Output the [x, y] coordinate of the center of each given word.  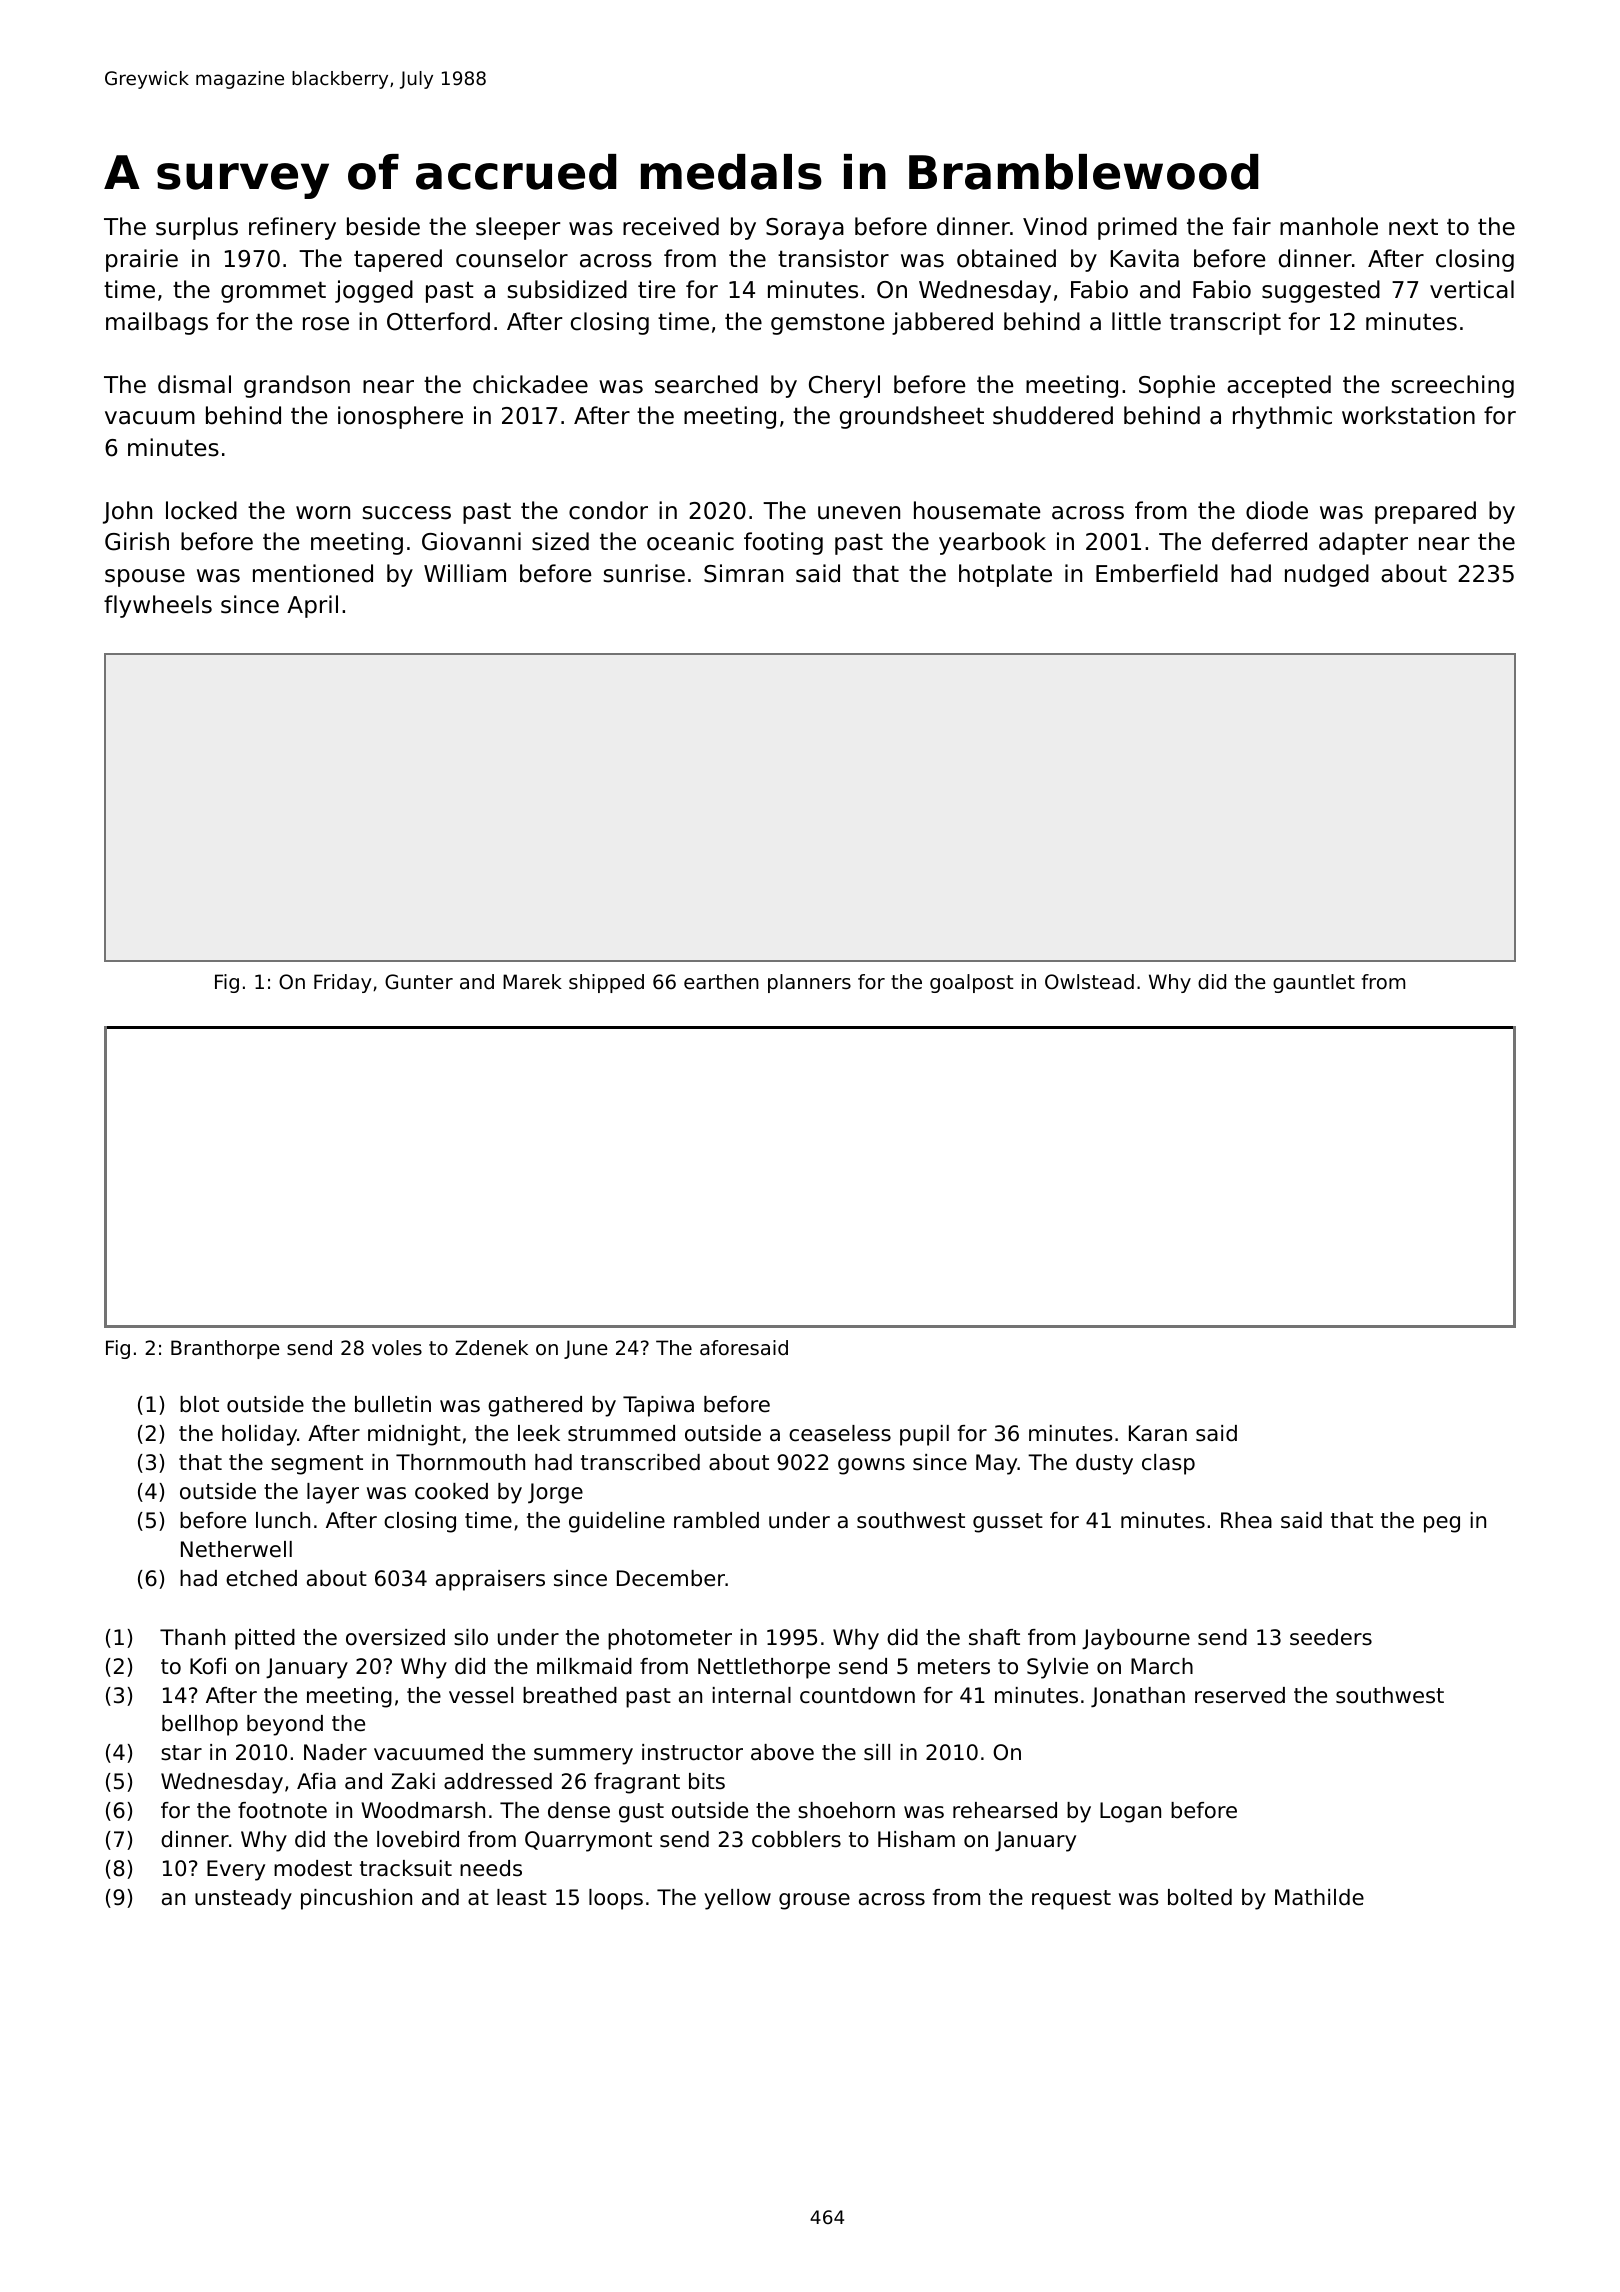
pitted [265, 1639]
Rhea [1246, 1520]
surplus [197, 228]
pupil [924, 1435]
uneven [859, 513]
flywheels [158, 606]
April [312, 606]
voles [397, 1348]
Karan [1158, 1433]
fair [1252, 226]
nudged [1327, 575]
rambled [716, 1520]
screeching [1452, 386]
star [181, 1753]
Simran [743, 573]
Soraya [805, 229]
